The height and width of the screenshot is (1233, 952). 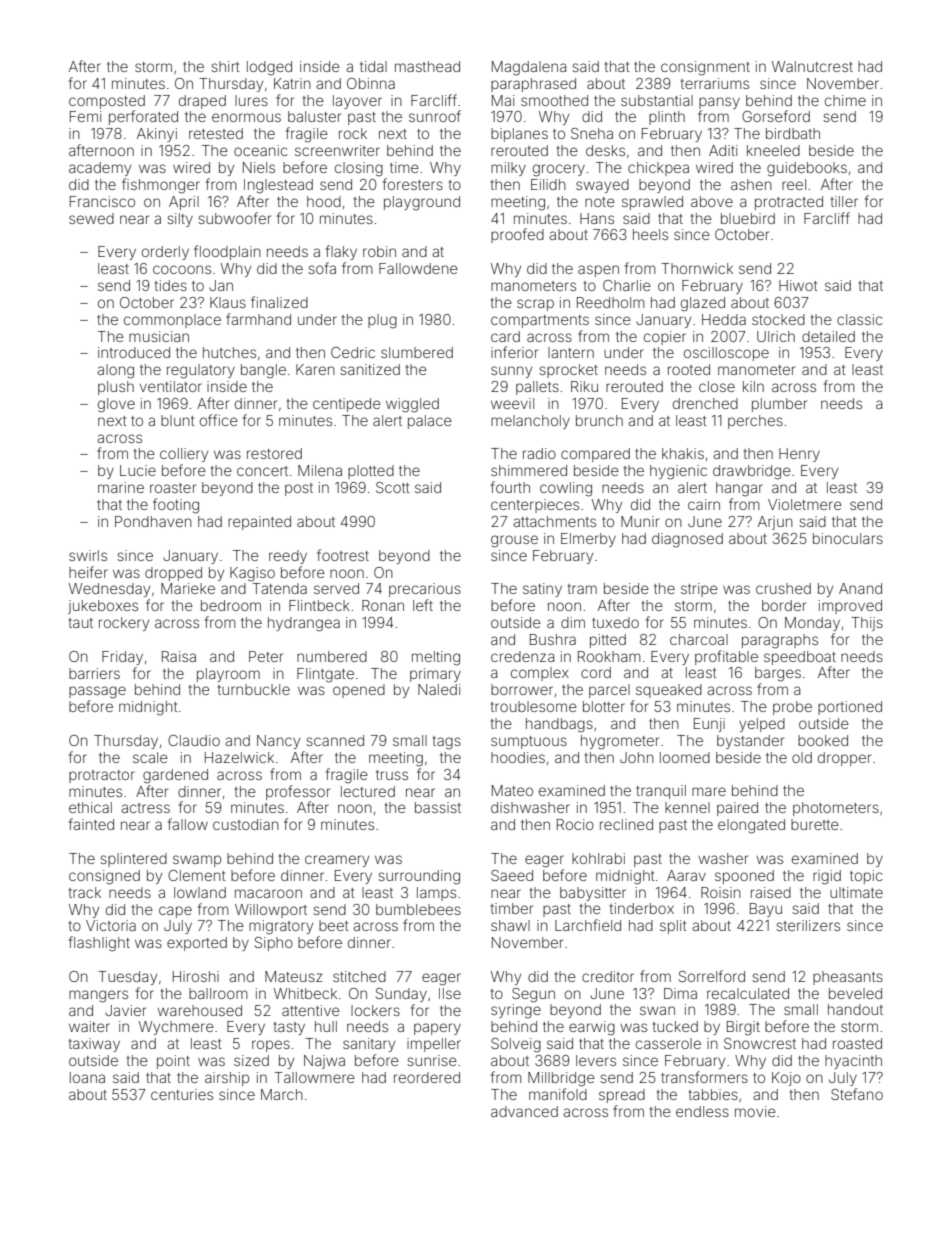 What do you see at coordinates (844, 201) in the screenshot?
I see `tiller` at bounding box center [844, 201].
